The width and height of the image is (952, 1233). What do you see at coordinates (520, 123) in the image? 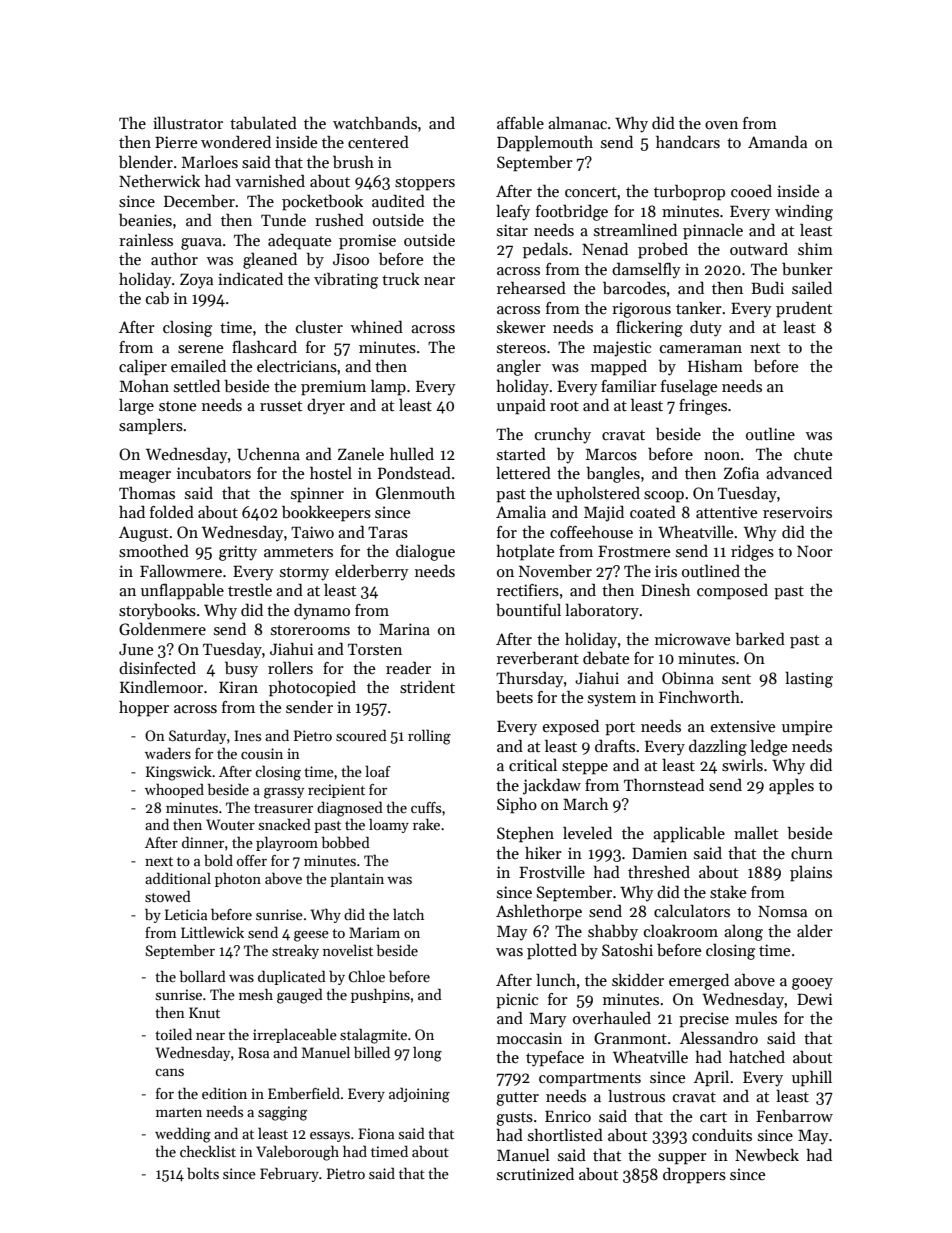
I see `affable` at bounding box center [520, 123].
